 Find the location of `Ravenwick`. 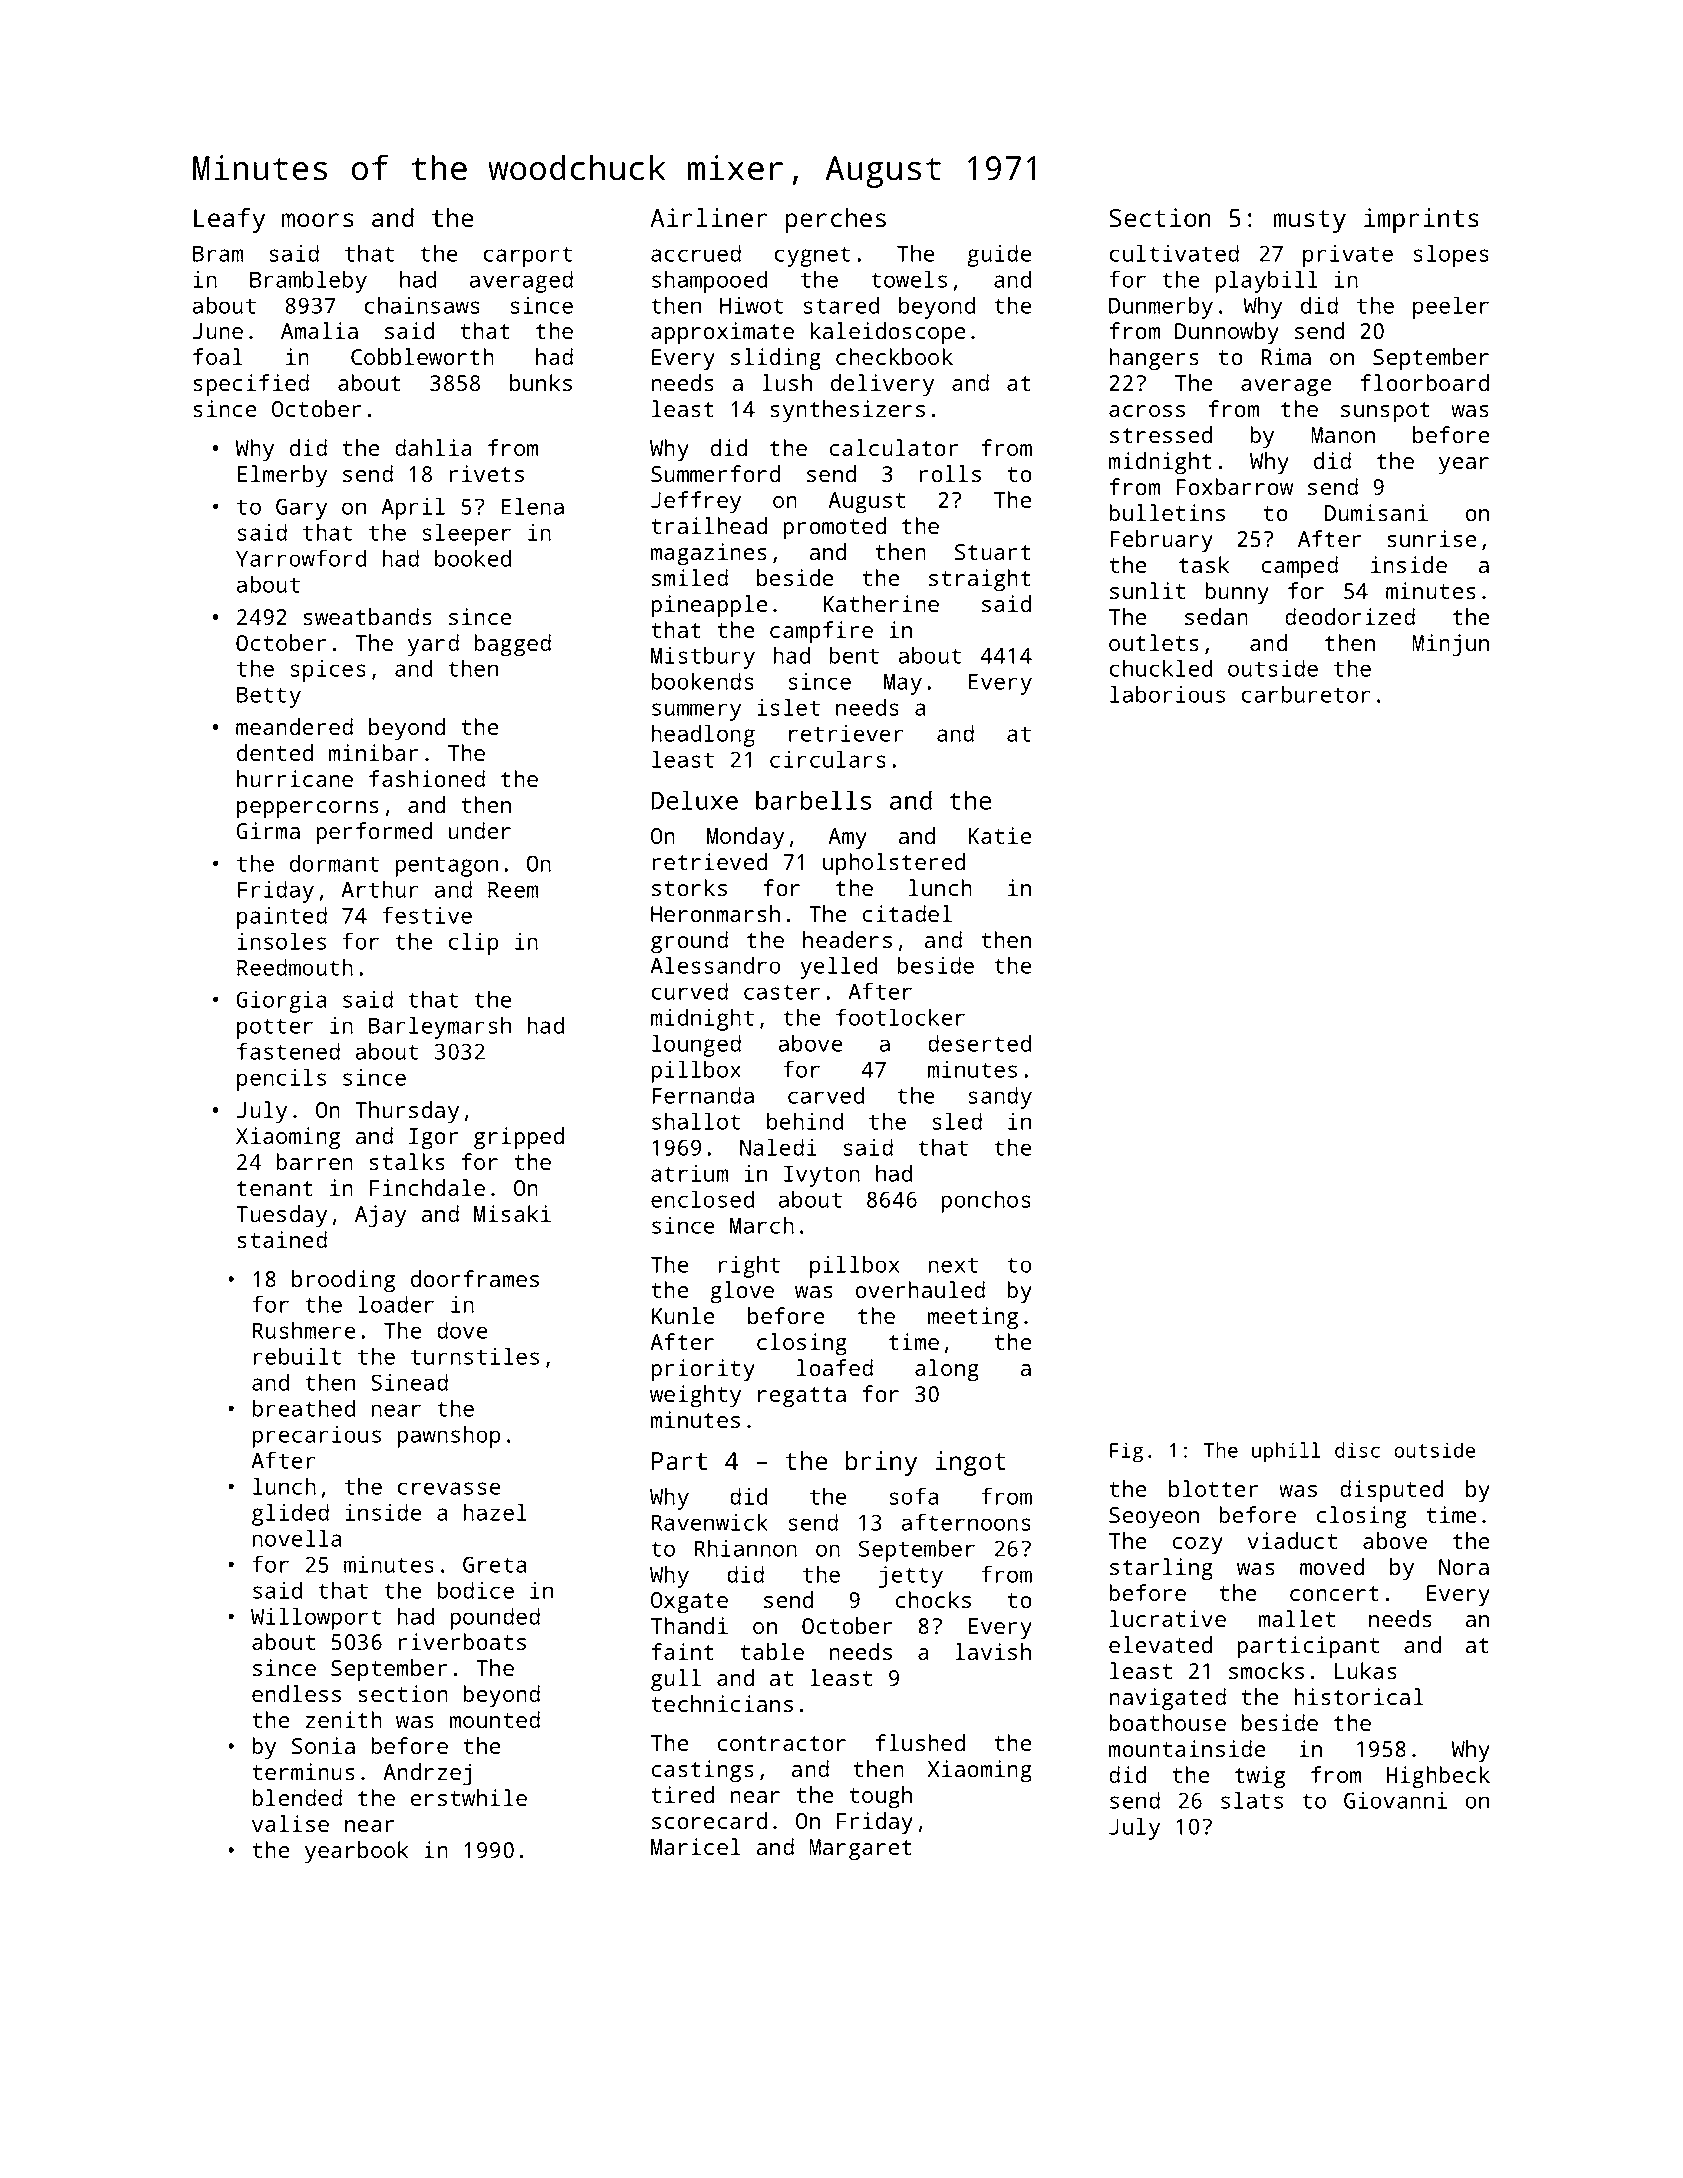

Ravenwick is located at coordinates (710, 1522).
